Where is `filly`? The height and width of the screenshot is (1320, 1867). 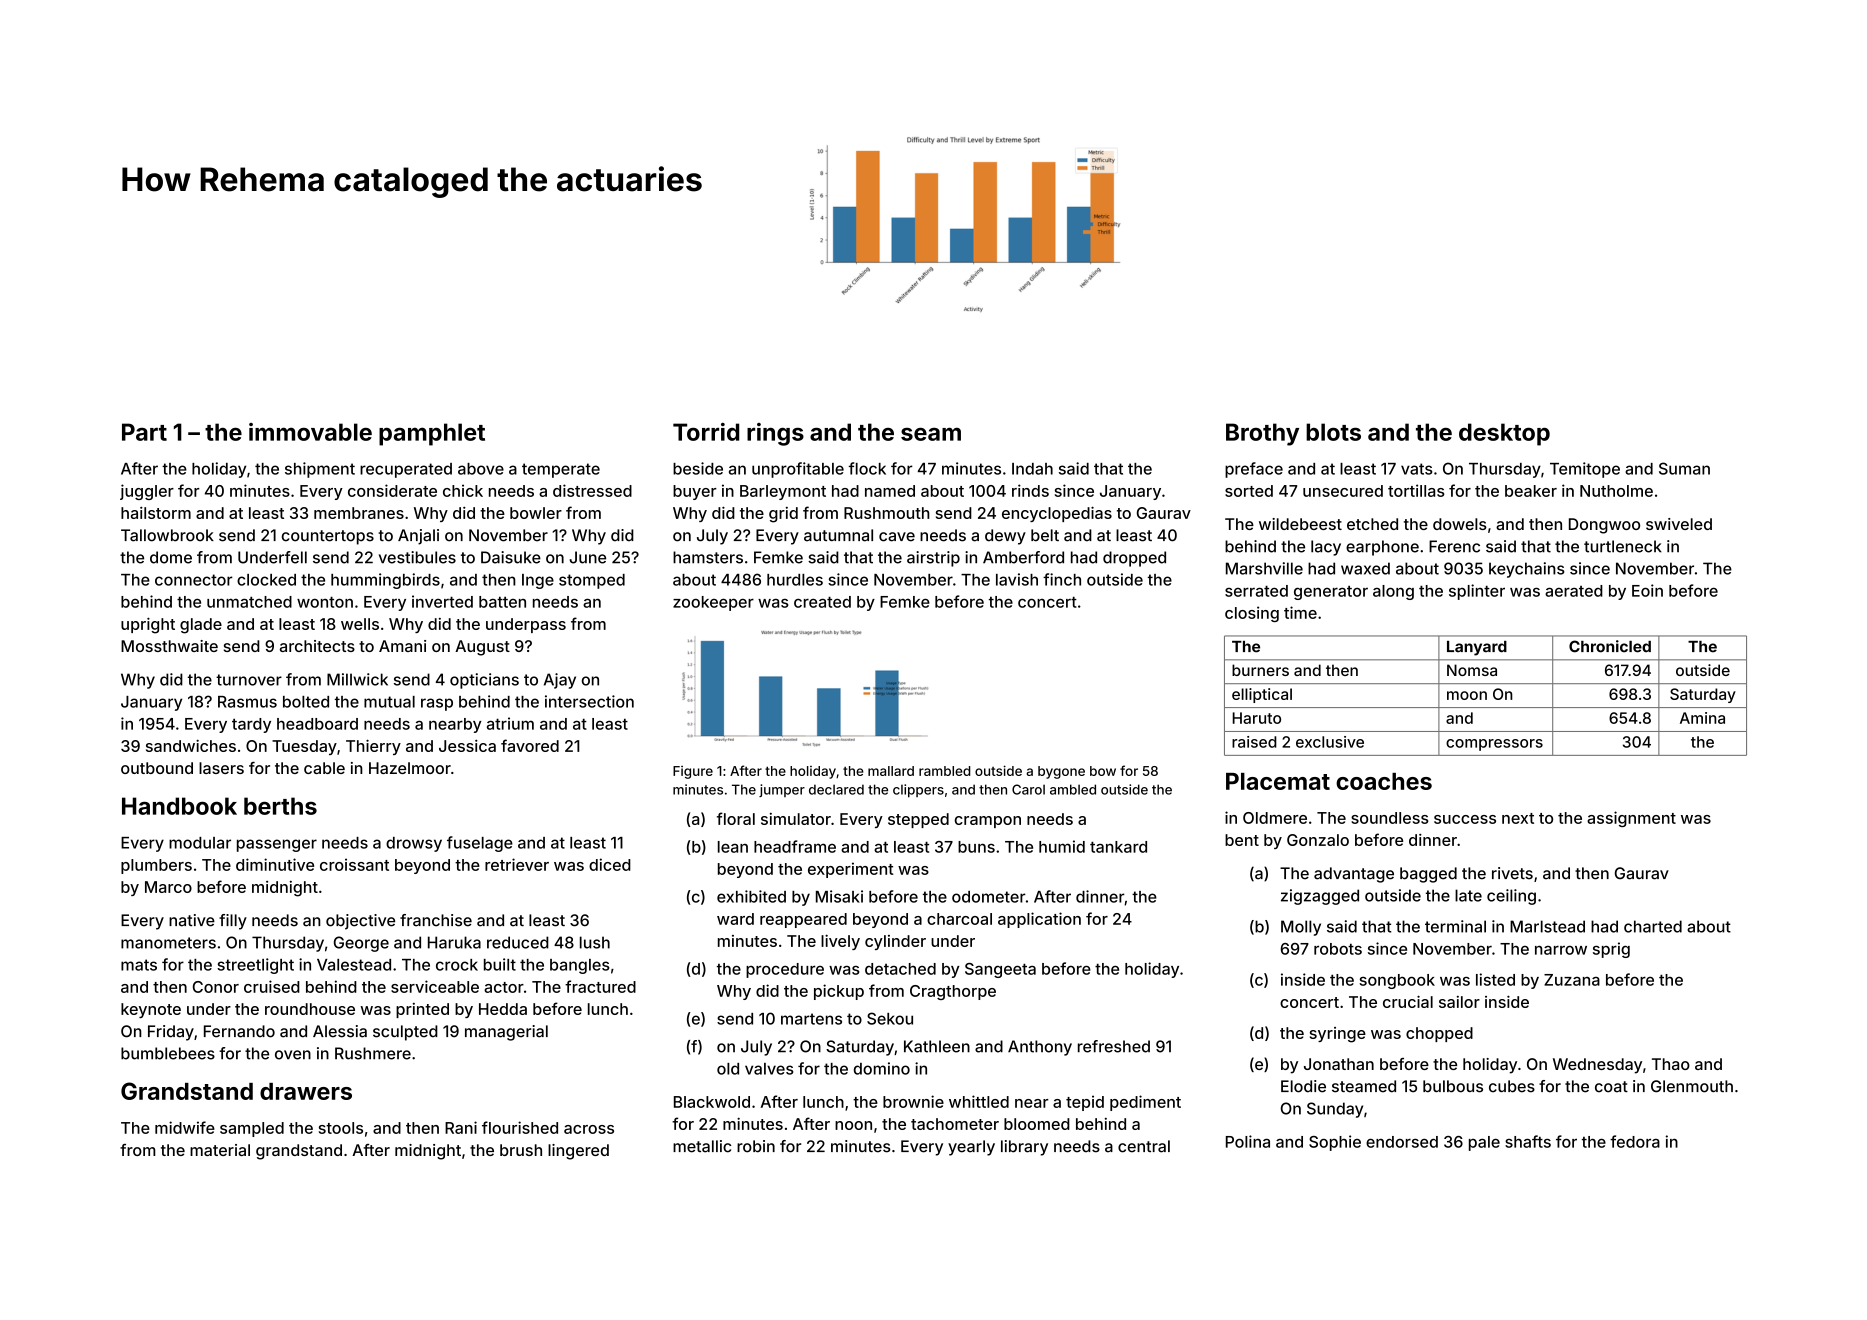 filly is located at coordinates (233, 922).
